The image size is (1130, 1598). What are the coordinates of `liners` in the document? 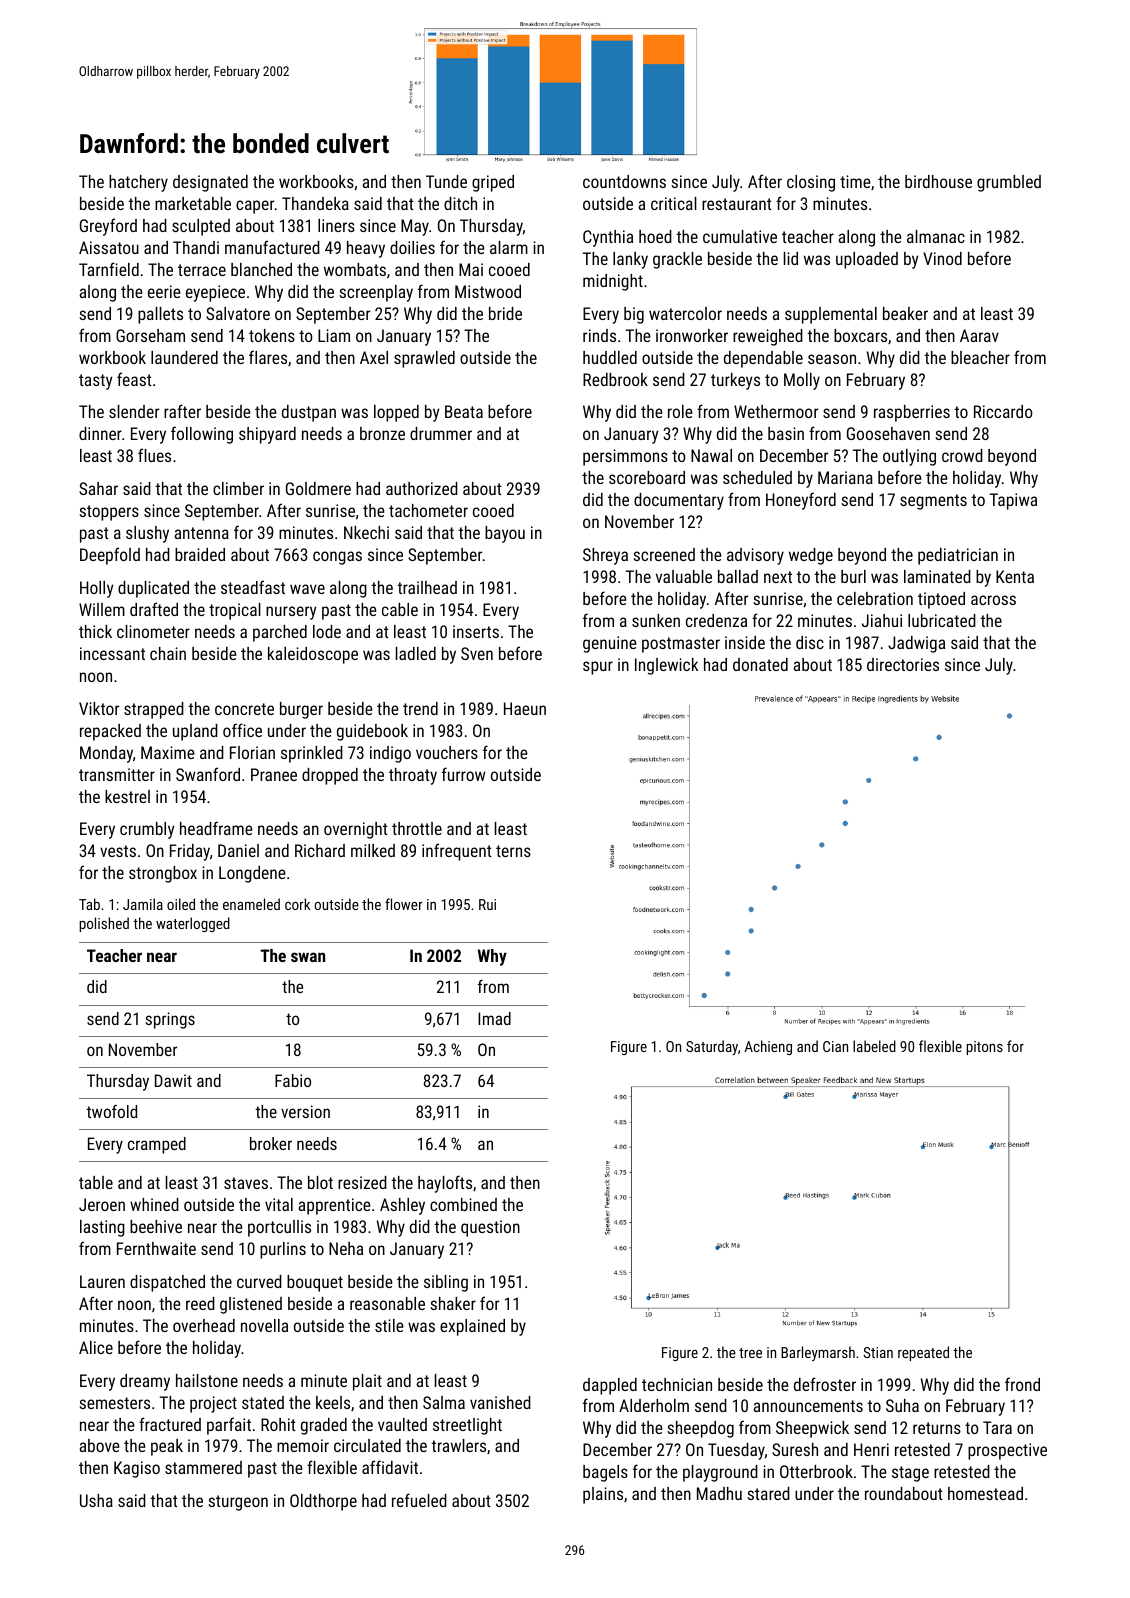 It's located at (336, 225).
